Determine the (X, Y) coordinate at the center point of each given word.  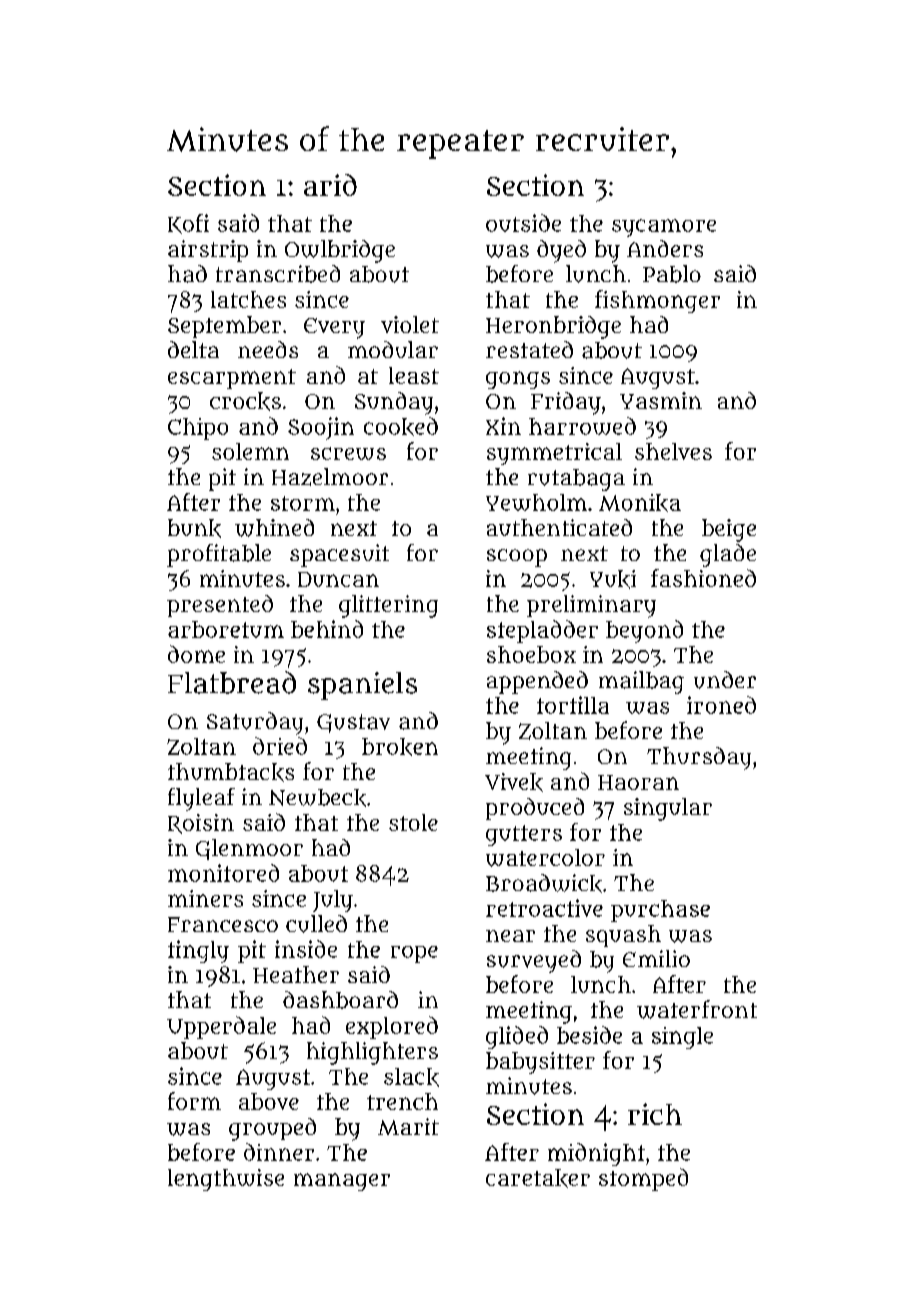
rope (414, 954)
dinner (279, 1152)
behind (327, 629)
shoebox (531, 654)
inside (306, 949)
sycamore (664, 228)
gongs (518, 380)
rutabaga (576, 480)
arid (330, 185)
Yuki (613, 579)
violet (410, 324)
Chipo (198, 429)
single (682, 1038)
